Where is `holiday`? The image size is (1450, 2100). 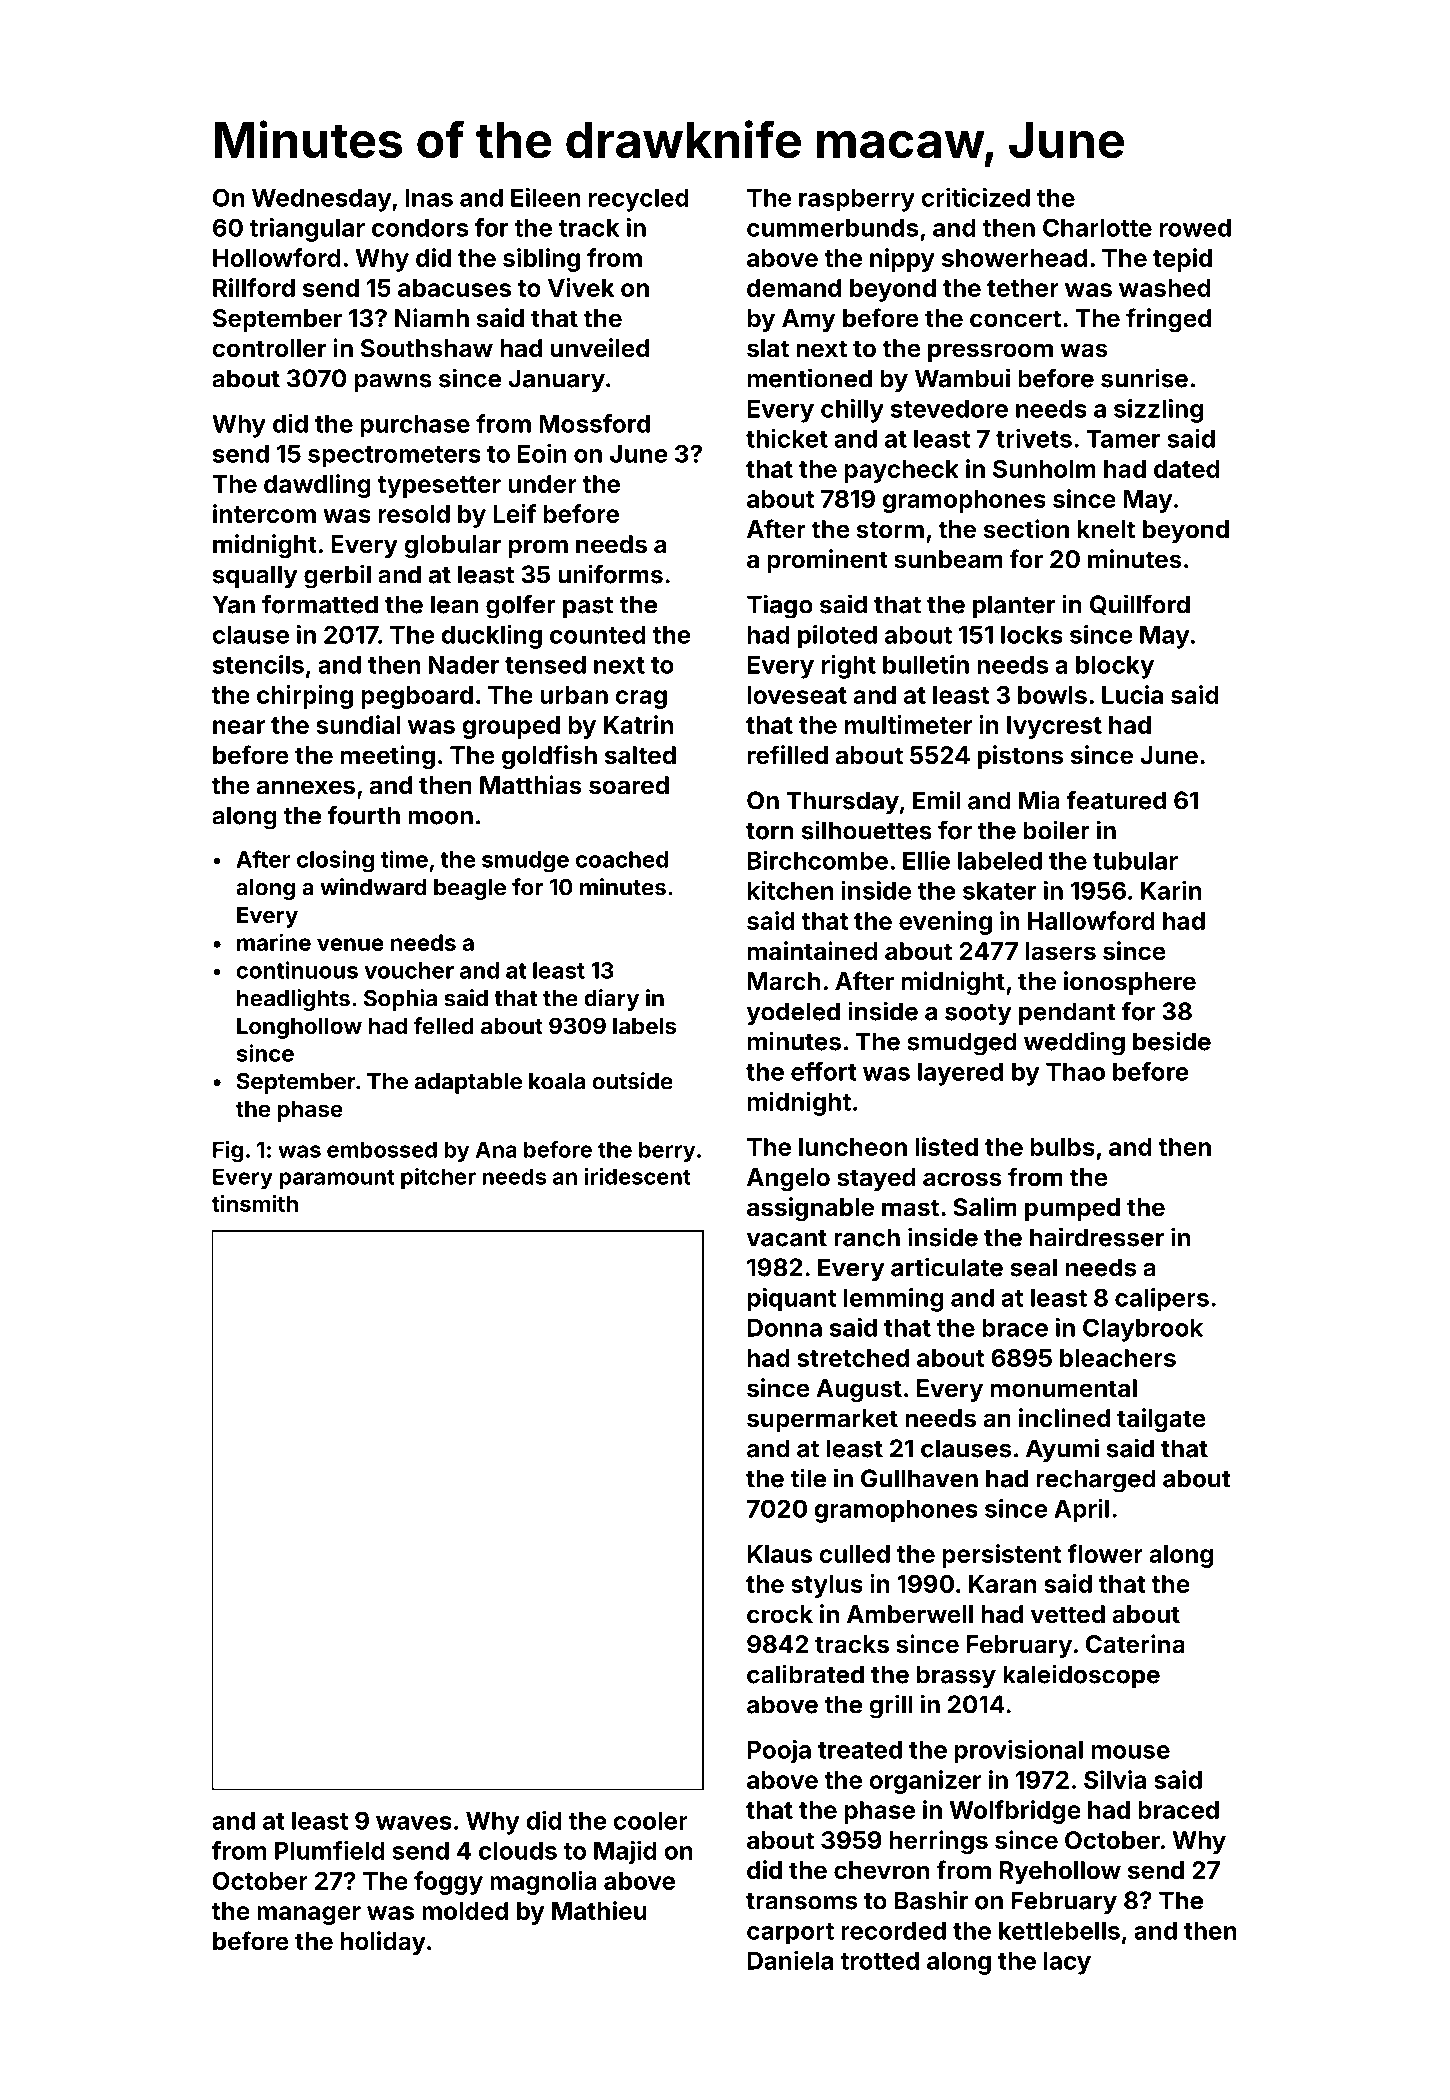
holiday is located at coordinates (383, 1943).
